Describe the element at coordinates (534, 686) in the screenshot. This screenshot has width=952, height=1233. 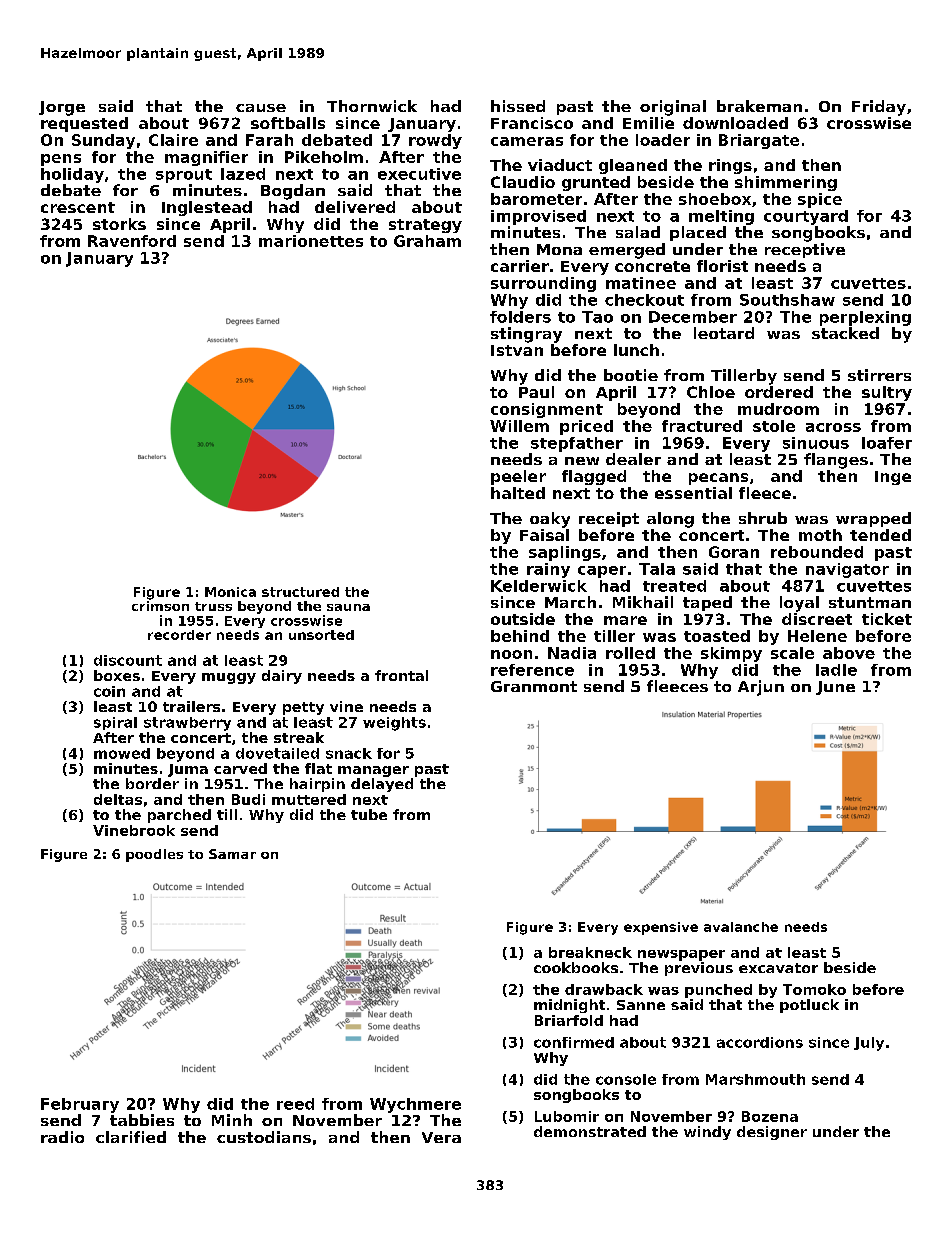
I see `Granmont` at that location.
